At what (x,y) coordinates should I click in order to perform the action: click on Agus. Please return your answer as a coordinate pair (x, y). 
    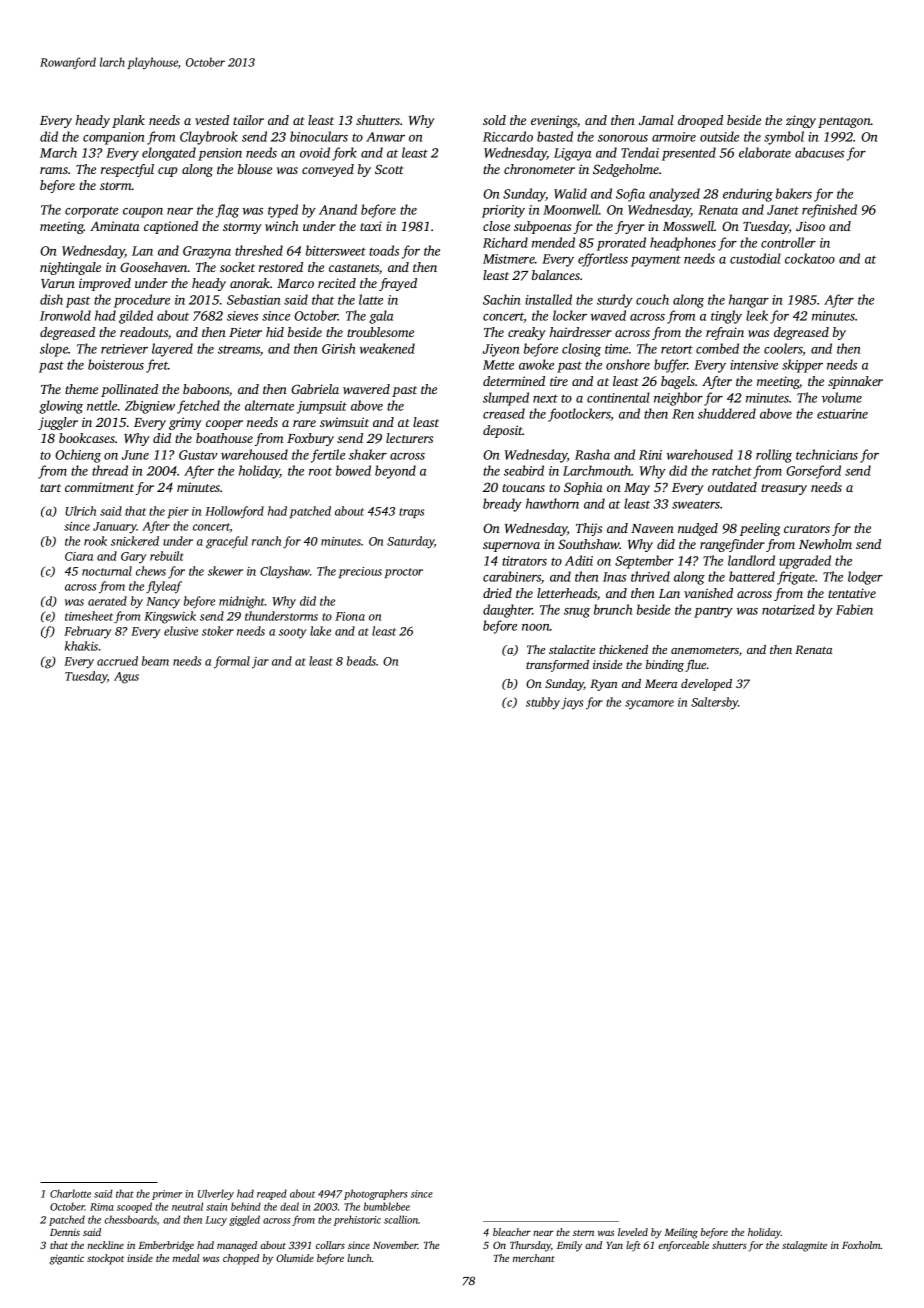
    Looking at the image, I should click on (126, 678).
